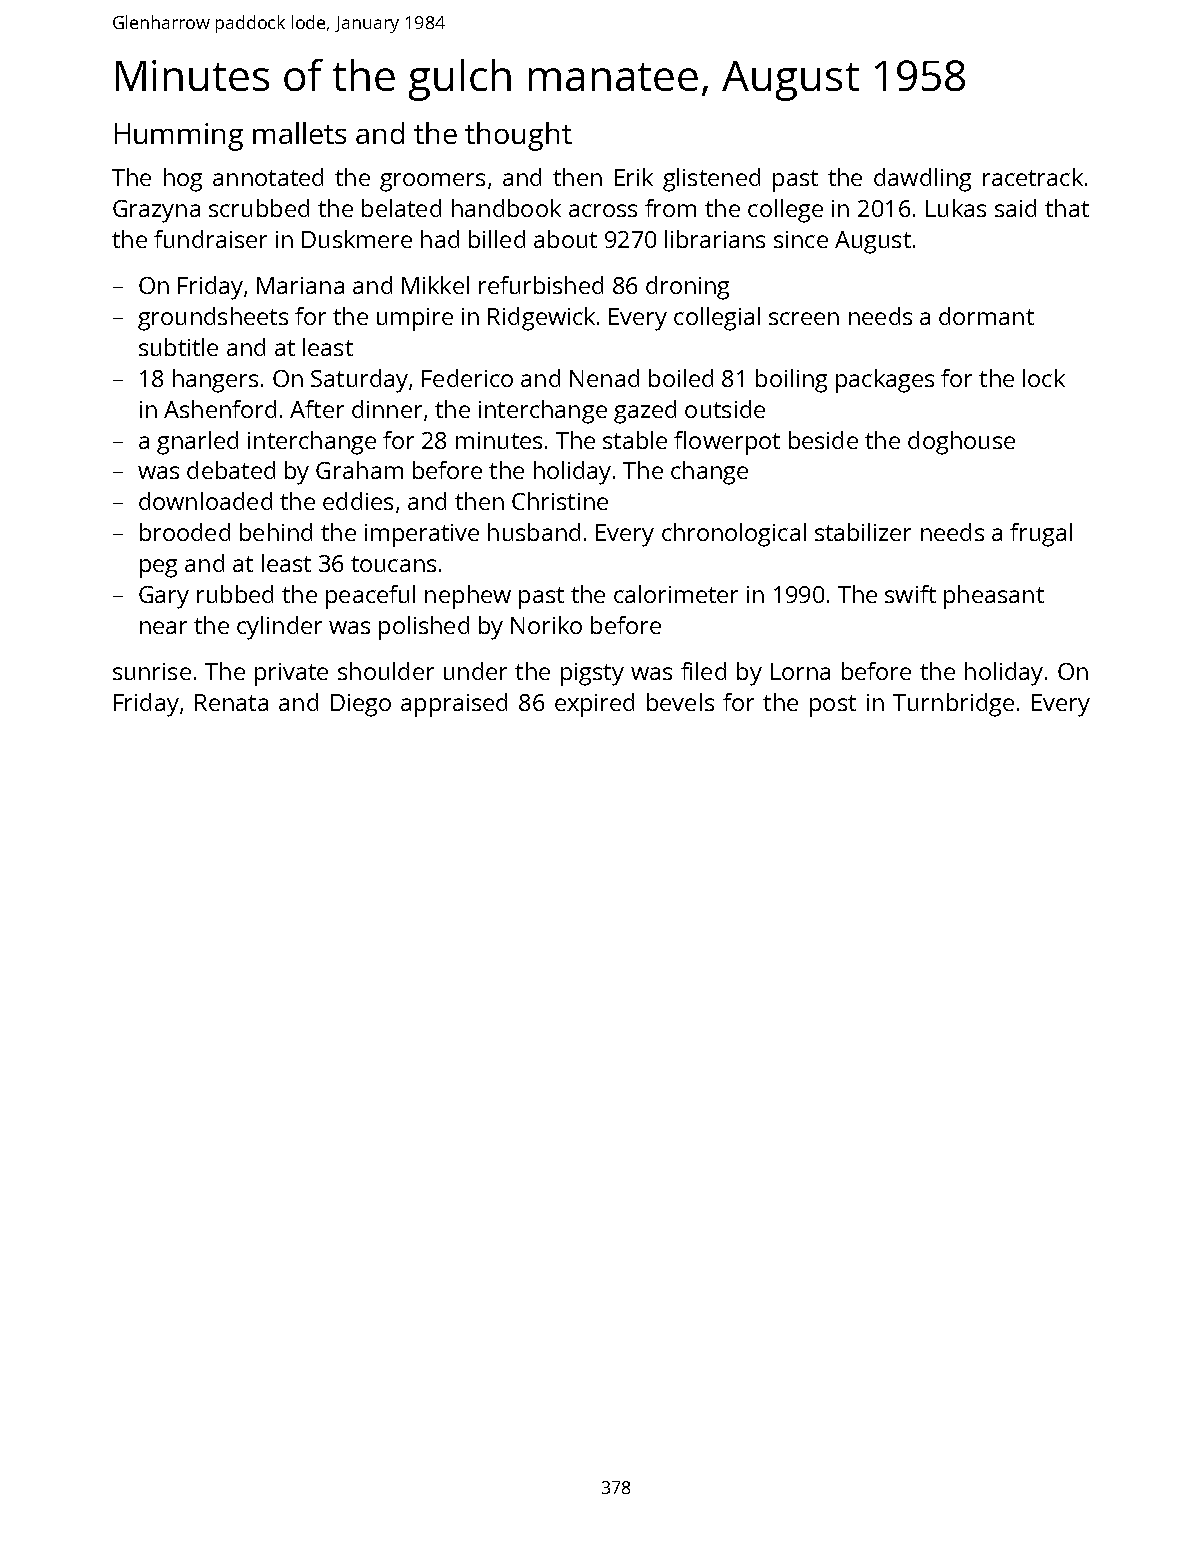  Describe the element at coordinates (541, 285) in the document. I see `refurbished` at that location.
